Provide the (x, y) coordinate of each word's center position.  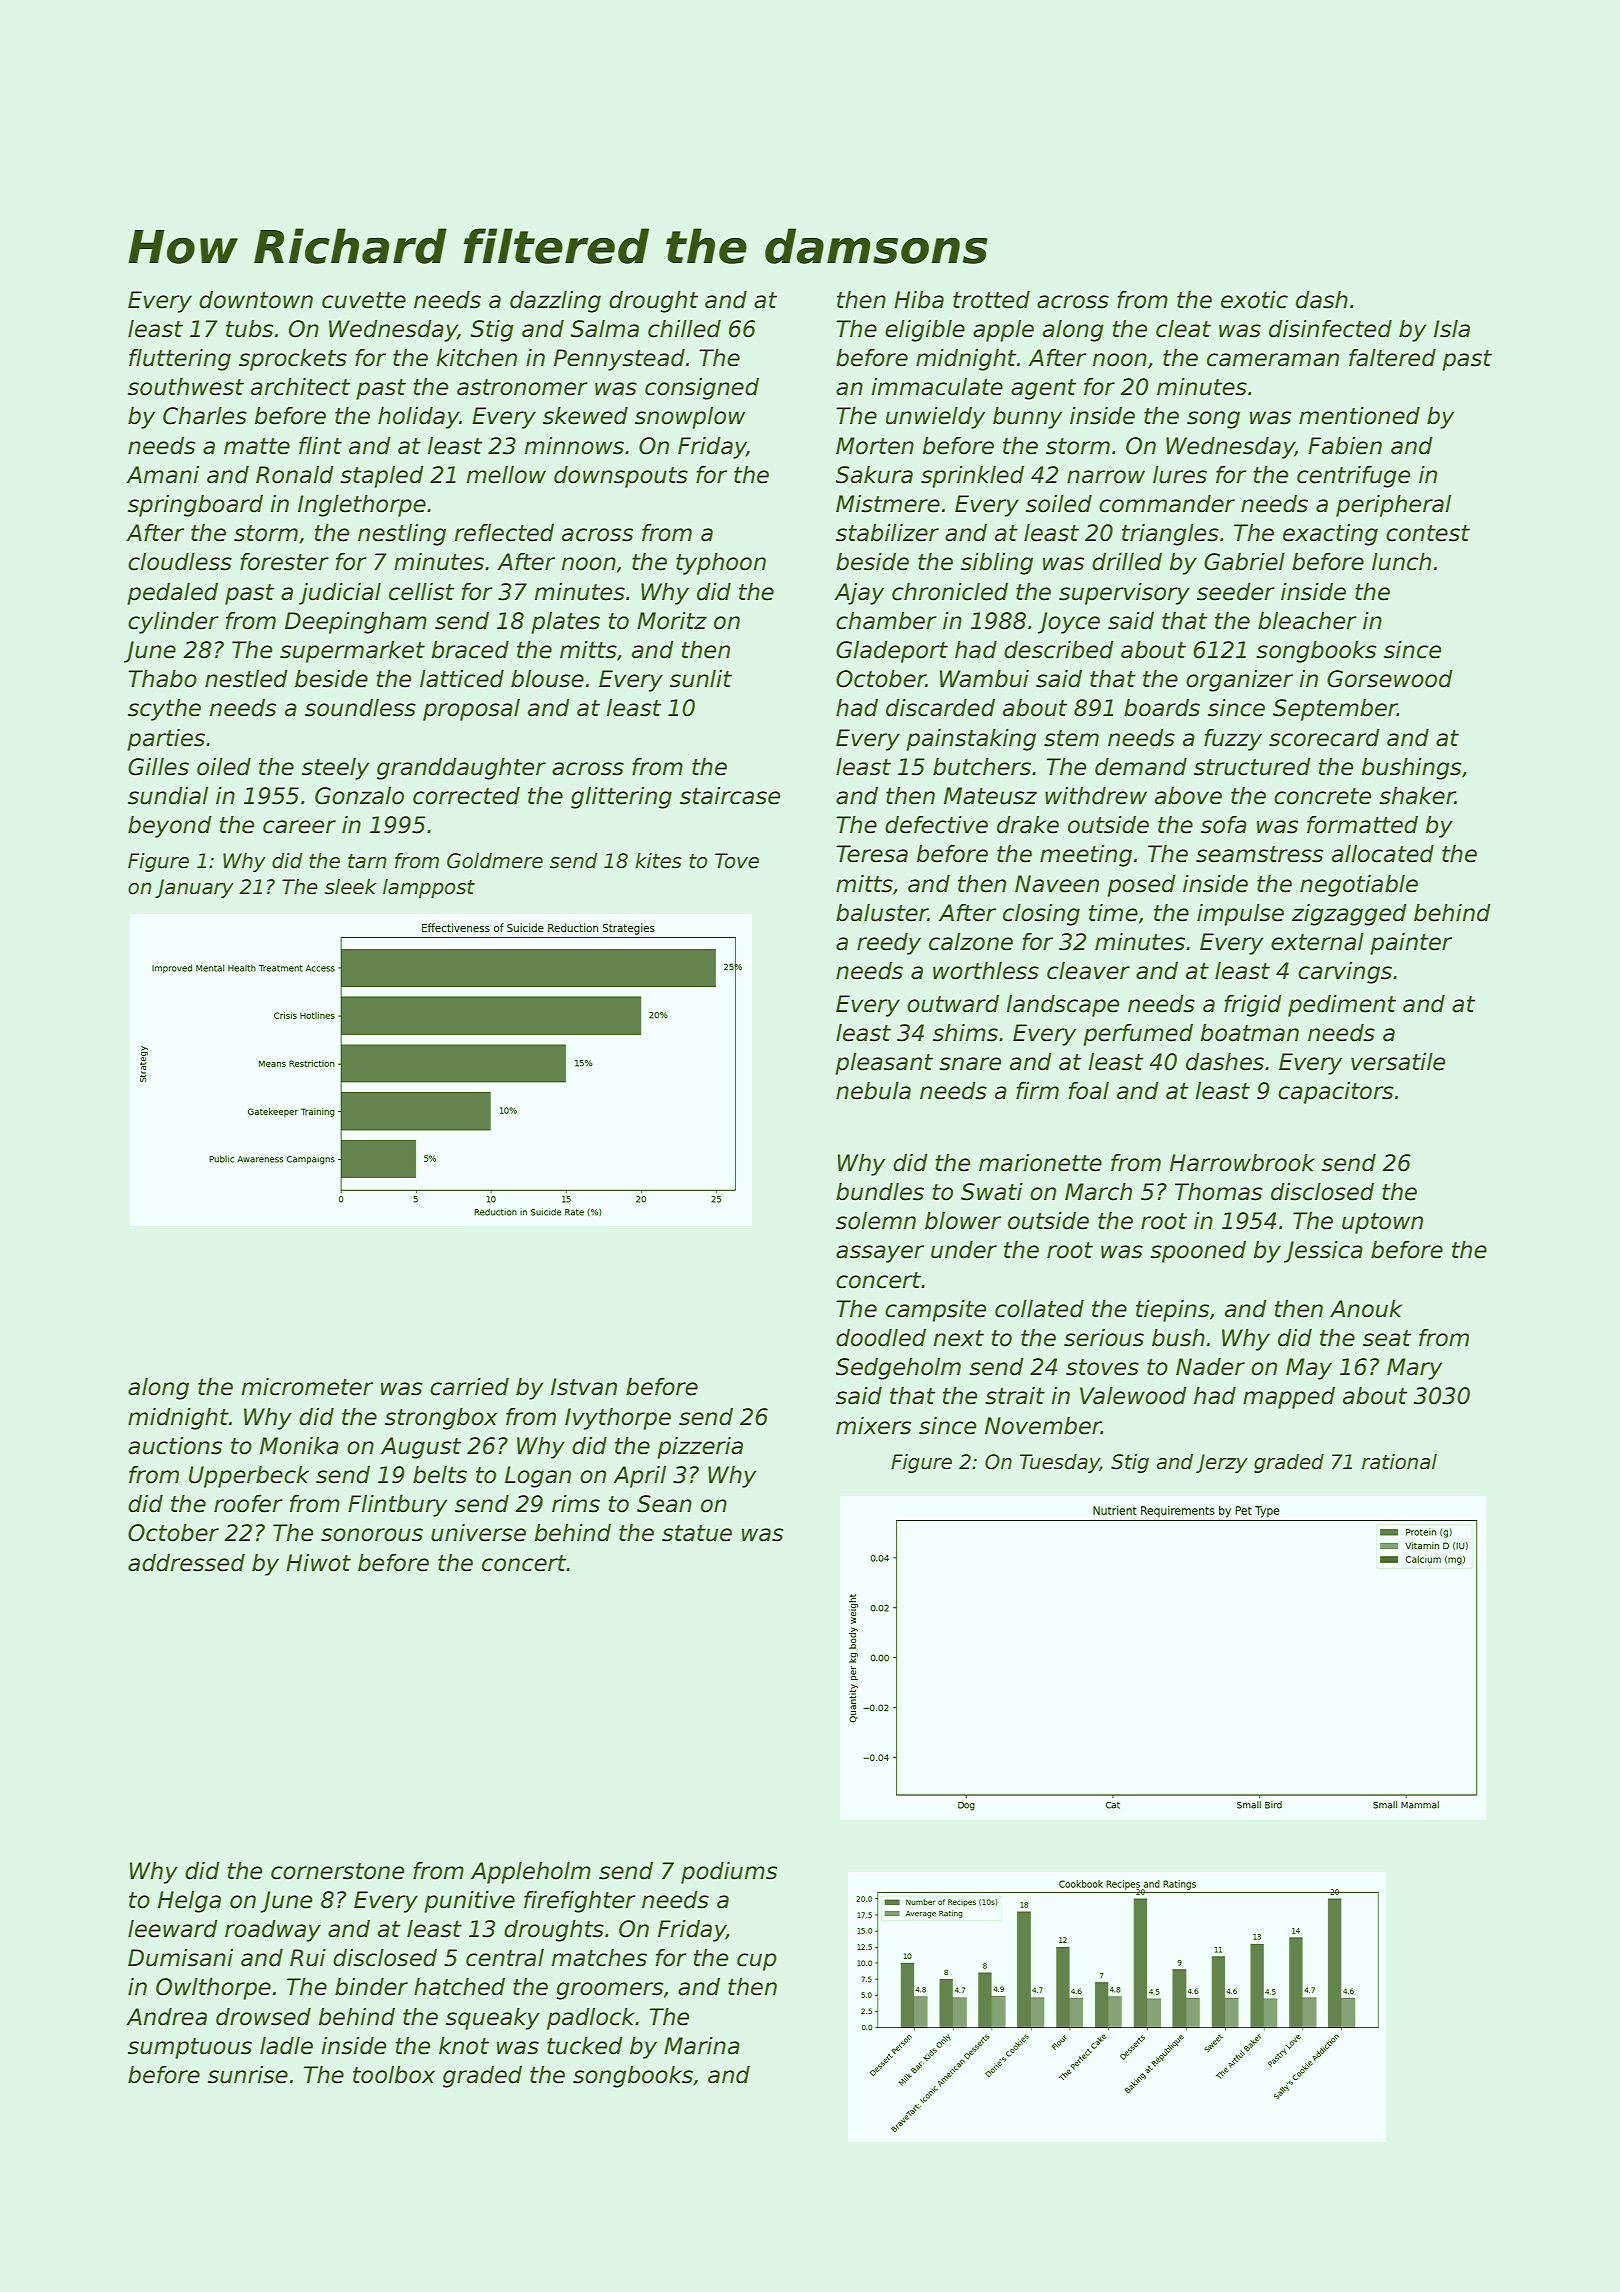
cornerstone (337, 1871)
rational (1399, 1462)
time (1113, 913)
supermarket (352, 652)
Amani (162, 475)
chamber (886, 621)
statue (697, 1533)
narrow (1106, 477)
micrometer (307, 1387)
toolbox (394, 2075)
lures (1180, 475)
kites (658, 861)
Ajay (859, 594)
